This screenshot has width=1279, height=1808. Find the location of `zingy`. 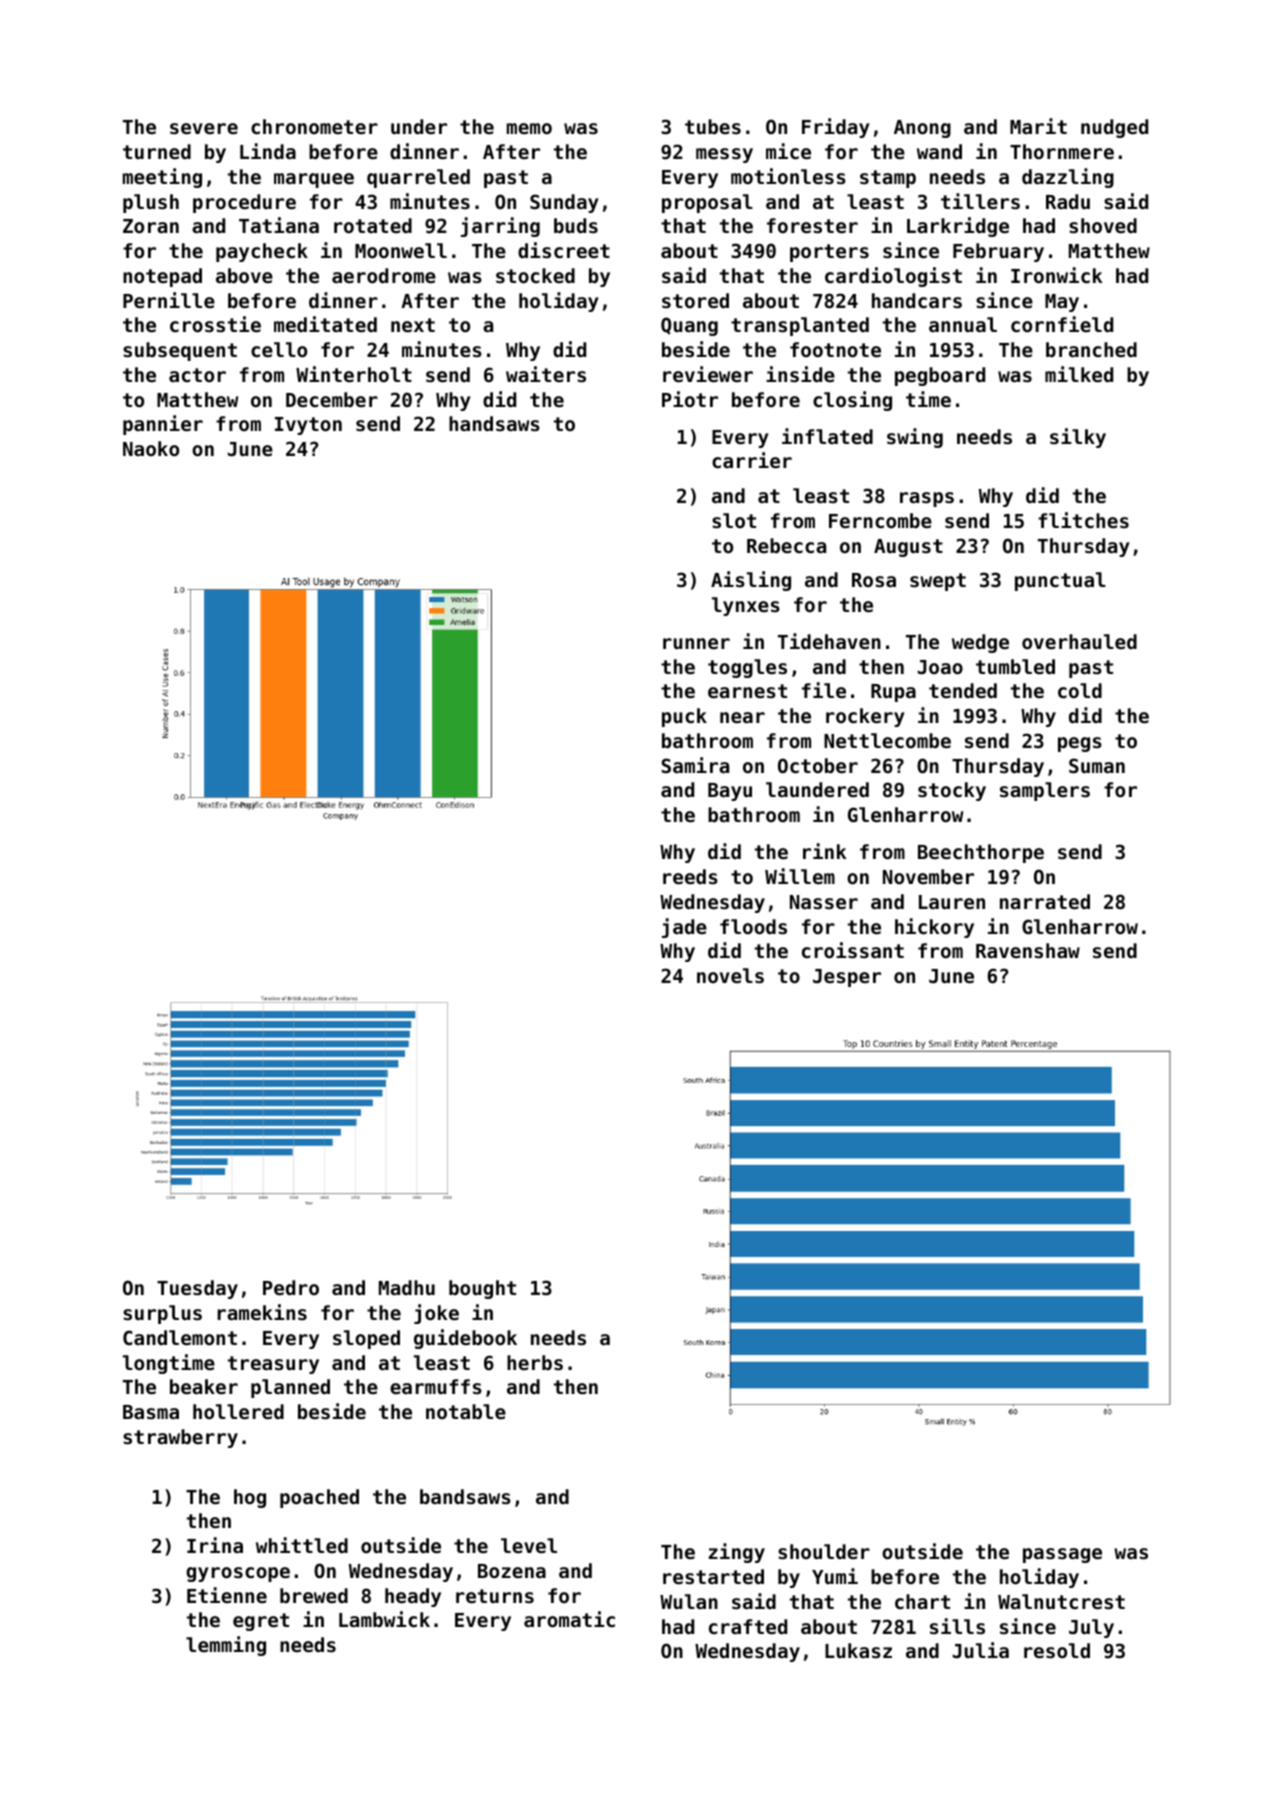

zingy is located at coordinates (737, 1553).
